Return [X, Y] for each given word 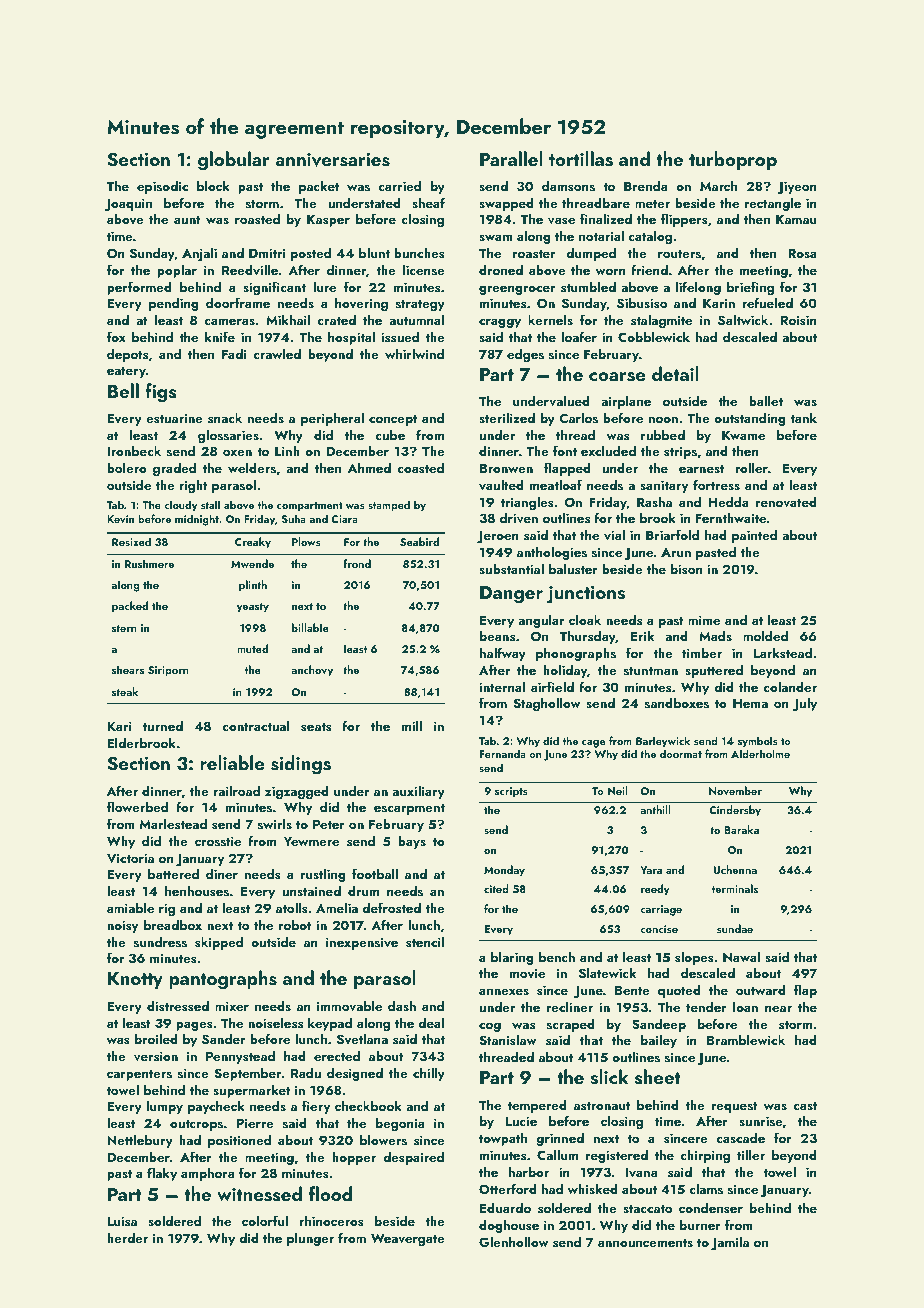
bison [687, 568]
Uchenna [735, 870]
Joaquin [128, 204]
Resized [131, 541]
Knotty [135, 980]
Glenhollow [514, 1242]
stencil [425, 941]
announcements [645, 1243]
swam [496, 238]
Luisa [122, 1221]
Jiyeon [797, 187]
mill [412, 725]
